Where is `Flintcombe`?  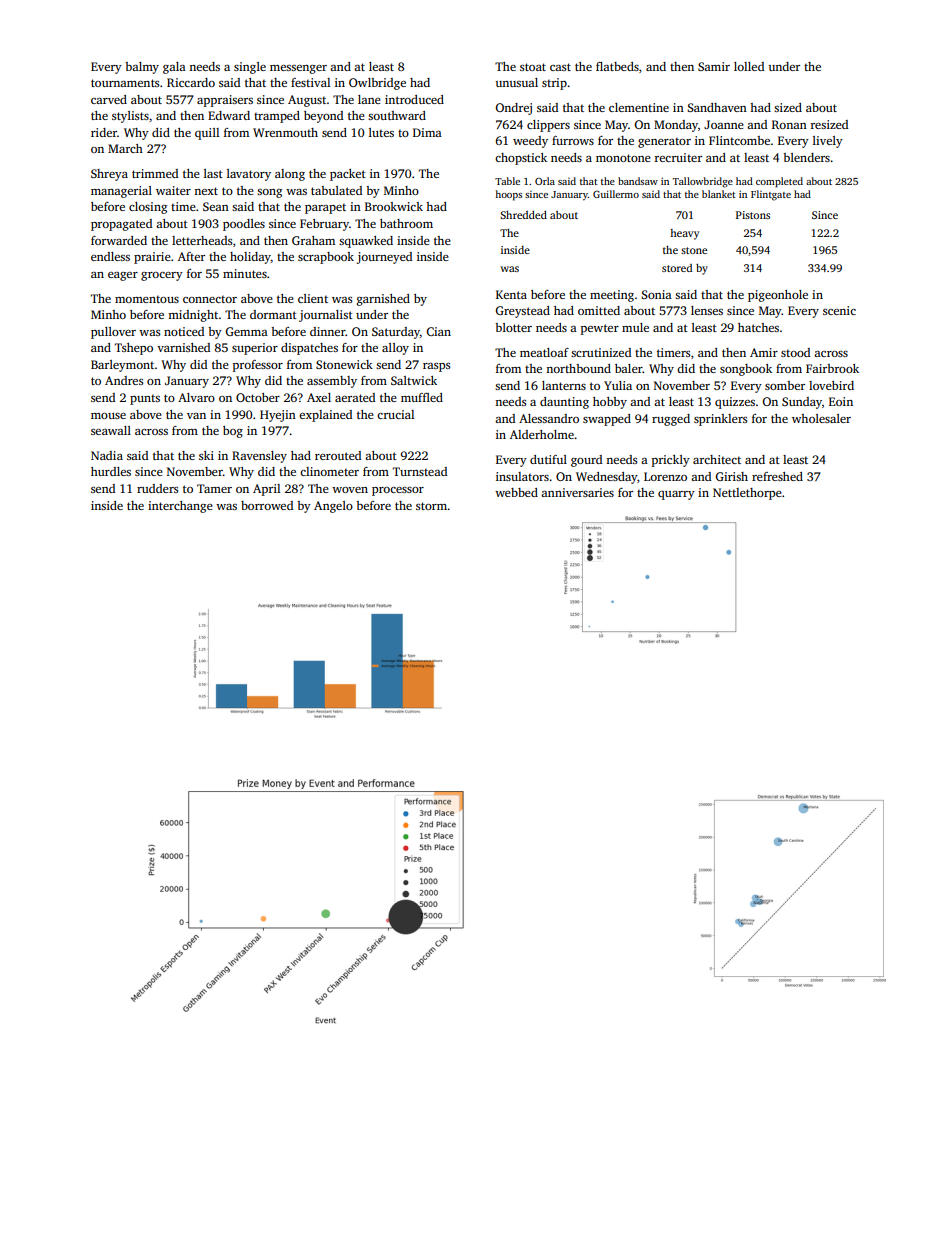
Flintcombe is located at coordinates (739, 140).
